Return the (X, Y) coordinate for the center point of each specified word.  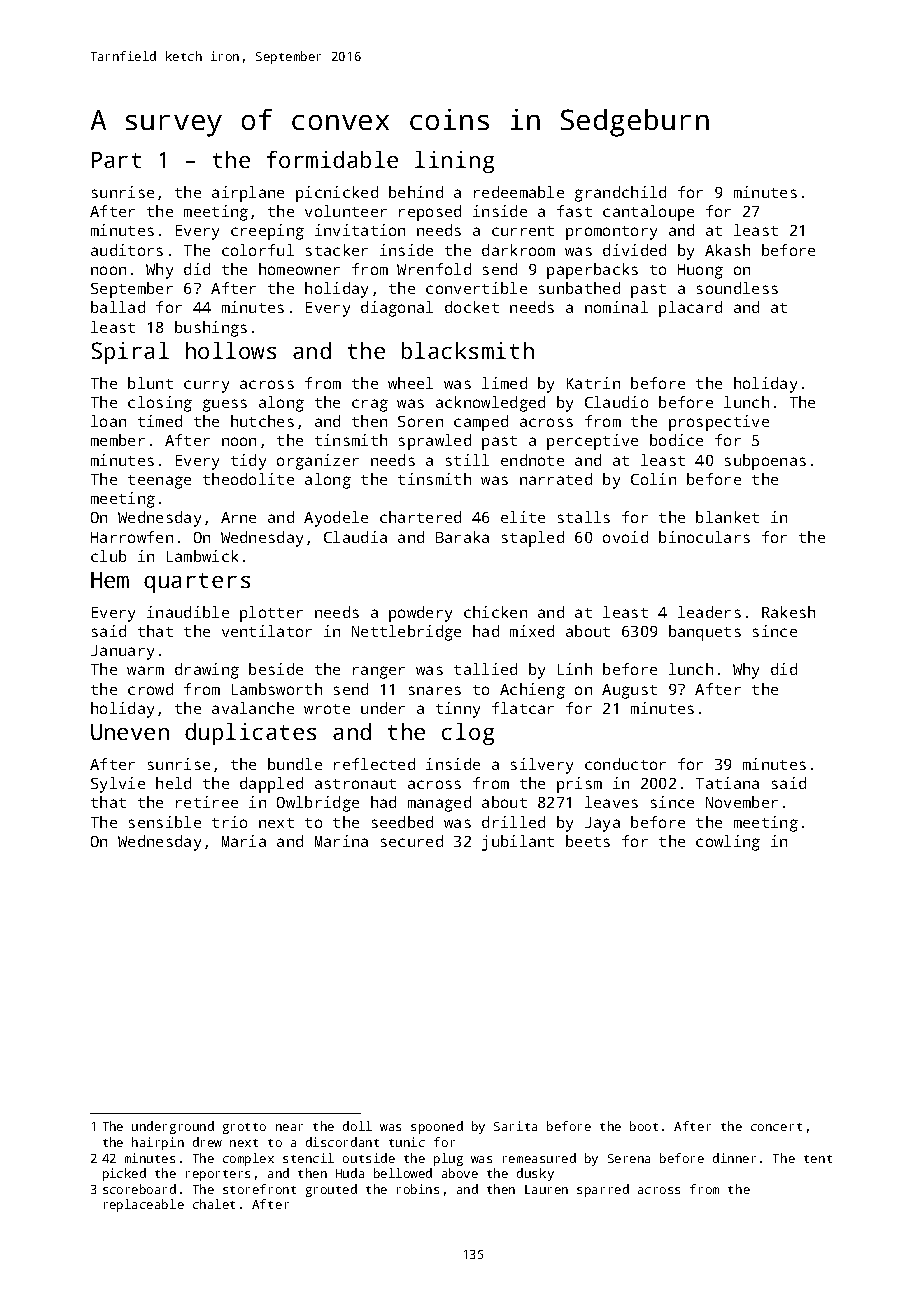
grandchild (620, 194)
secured (412, 841)
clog (468, 734)
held (173, 783)
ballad (118, 307)
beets (588, 841)
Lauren (546, 1189)
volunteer (346, 211)
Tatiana (727, 783)
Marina (341, 841)
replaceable (144, 1205)
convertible (476, 288)
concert (776, 1127)
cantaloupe (648, 213)
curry (206, 386)
